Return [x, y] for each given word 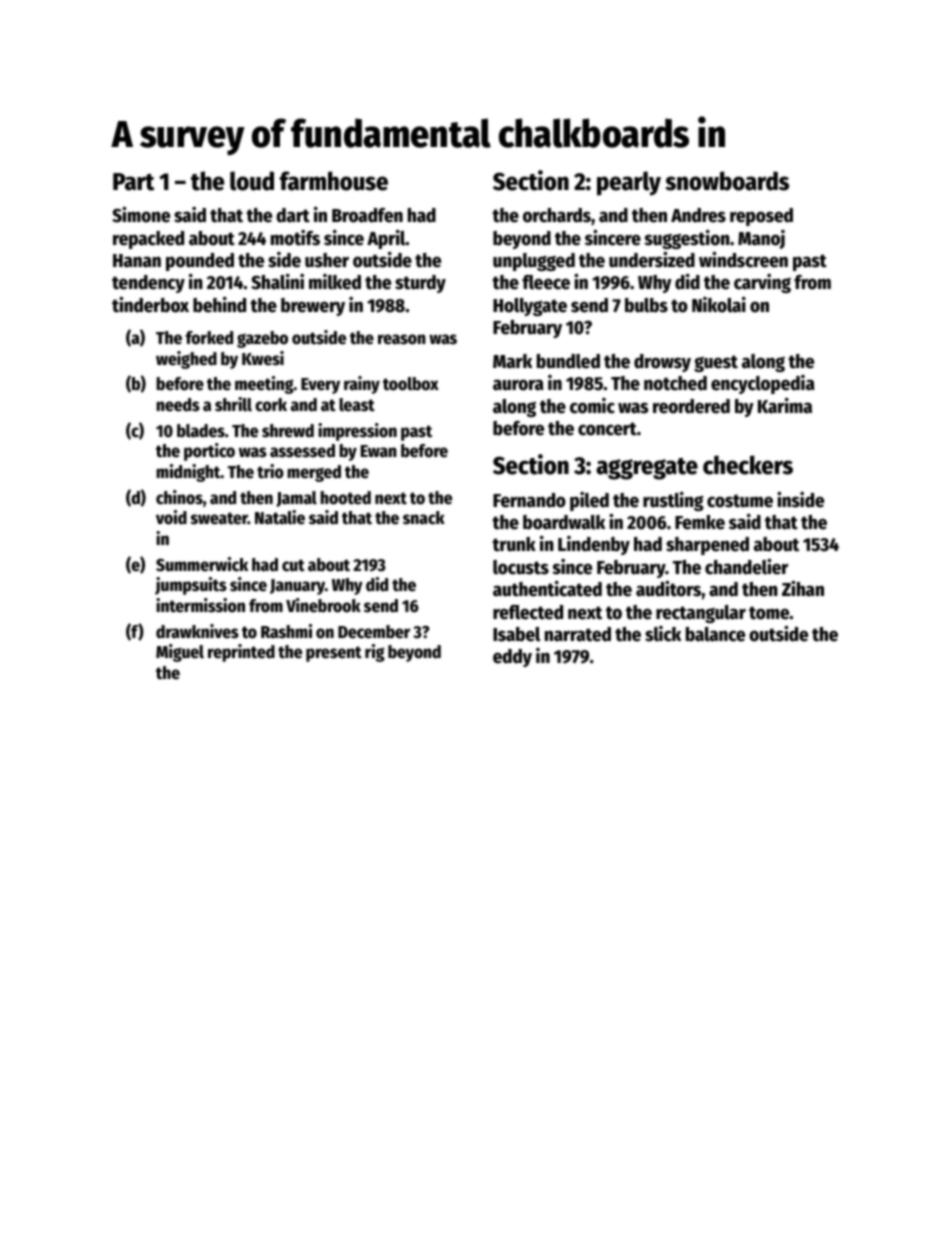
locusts [521, 567]
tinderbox [150, 305]
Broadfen [367, 215]
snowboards [727, 181]
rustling [673, 501]
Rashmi [286, 631]
